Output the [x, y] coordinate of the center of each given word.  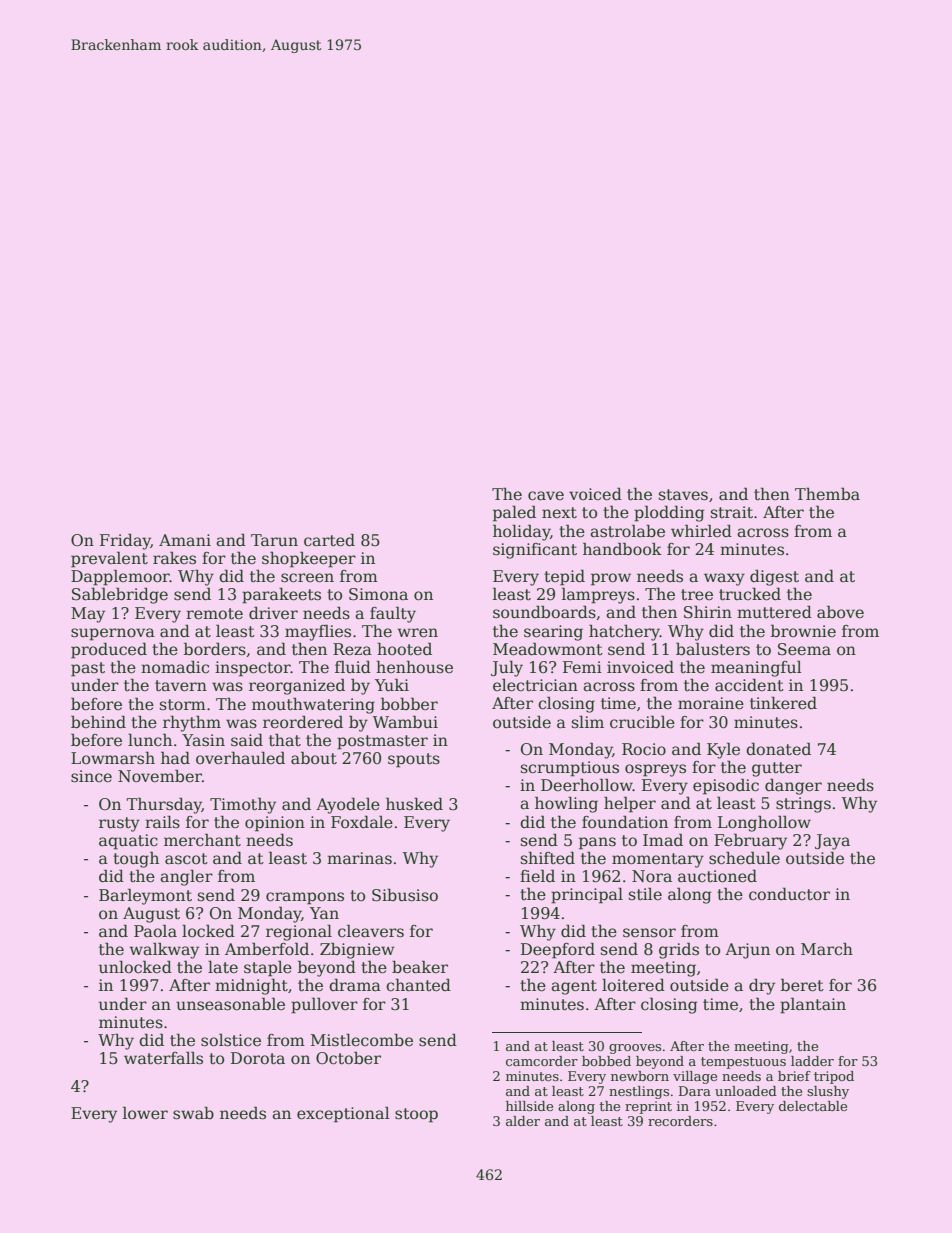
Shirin [708, 612]
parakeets [281, 596]
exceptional [343, 1114]
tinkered [783, 703]
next [559, 512]
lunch [150, 739]
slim [588, 722]
